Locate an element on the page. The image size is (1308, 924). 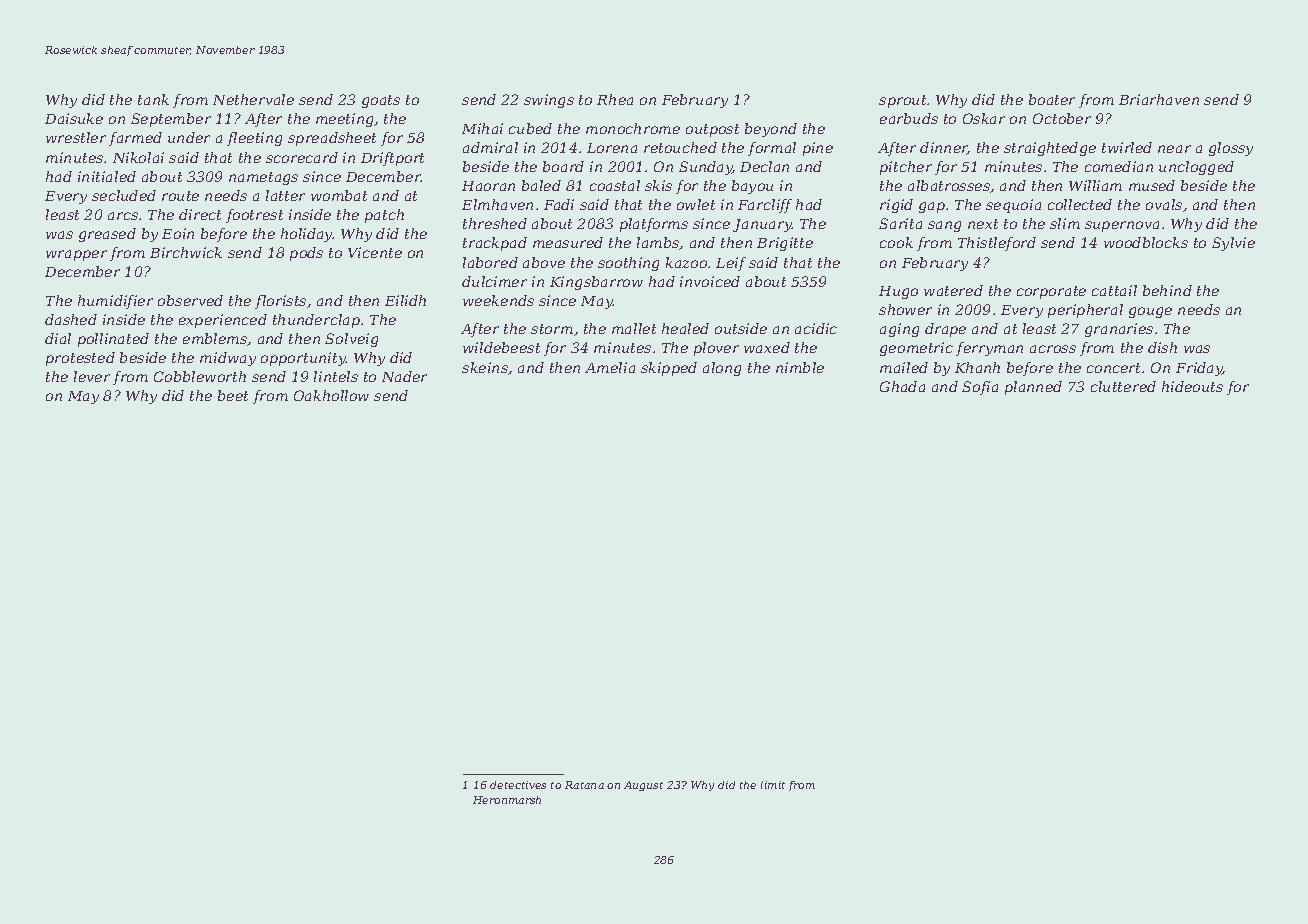
along is located at coordinates (722, 369).
